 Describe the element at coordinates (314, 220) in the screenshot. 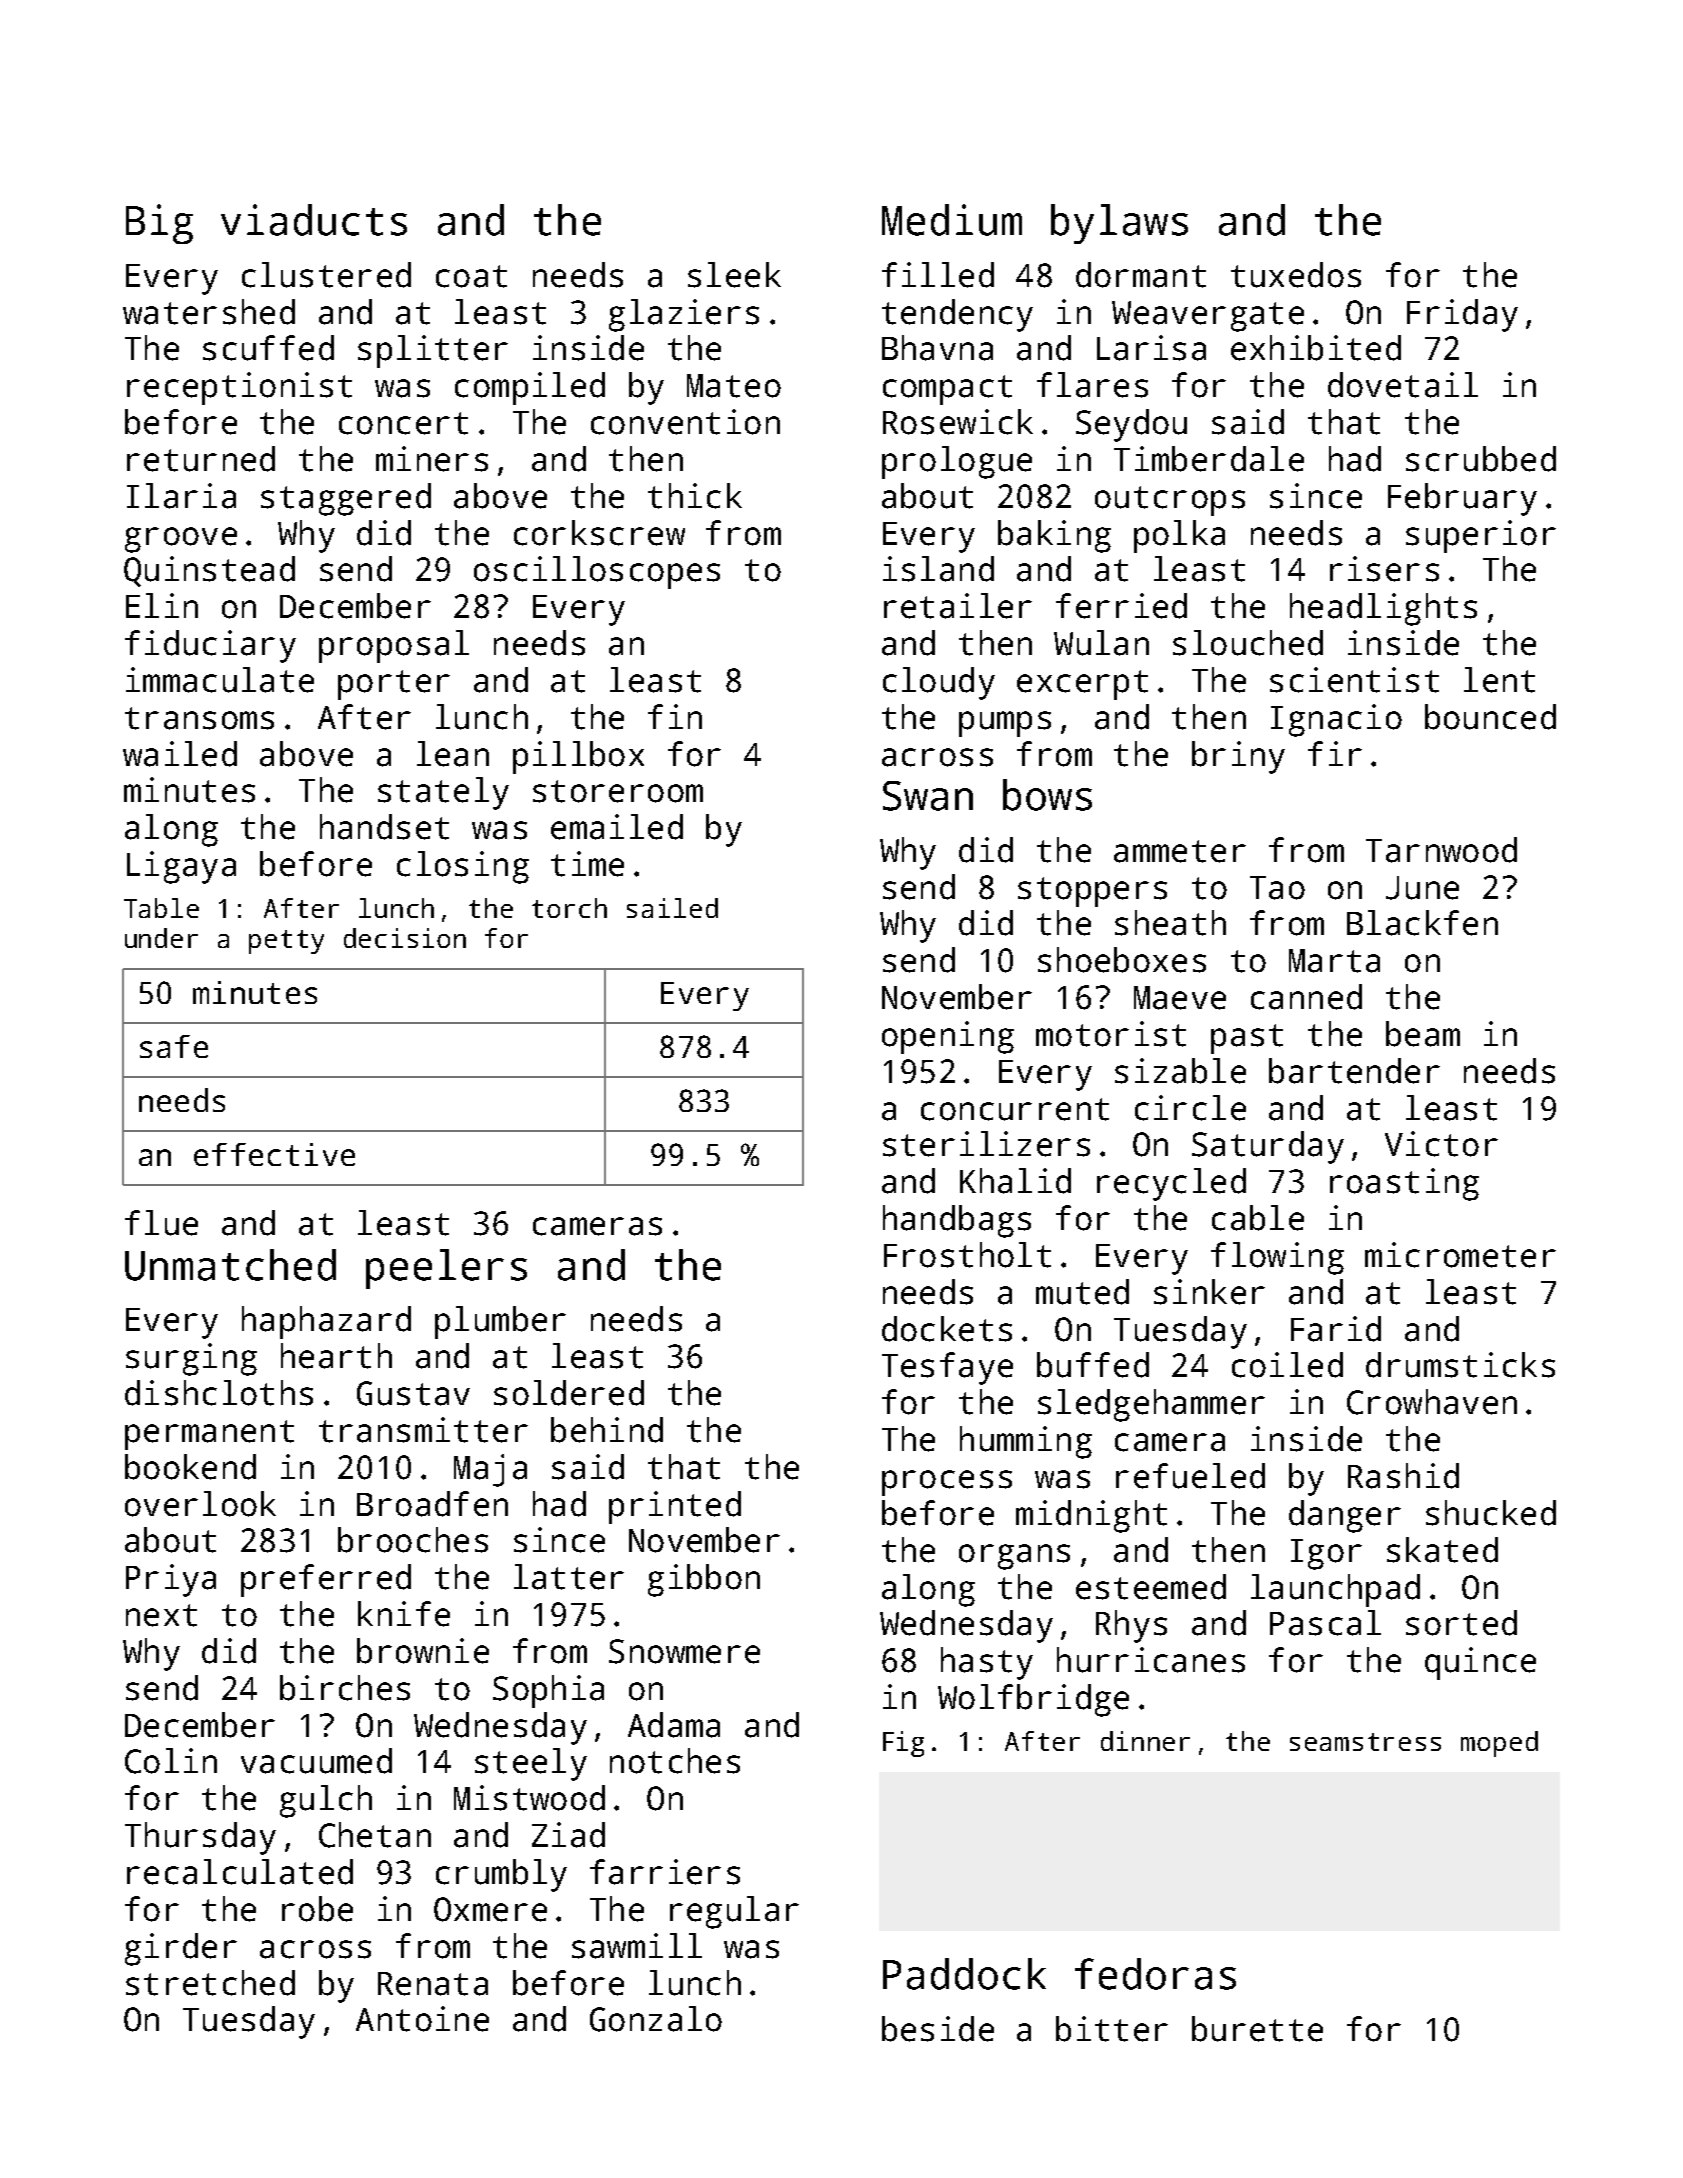

I see `viaducts` at that location.
